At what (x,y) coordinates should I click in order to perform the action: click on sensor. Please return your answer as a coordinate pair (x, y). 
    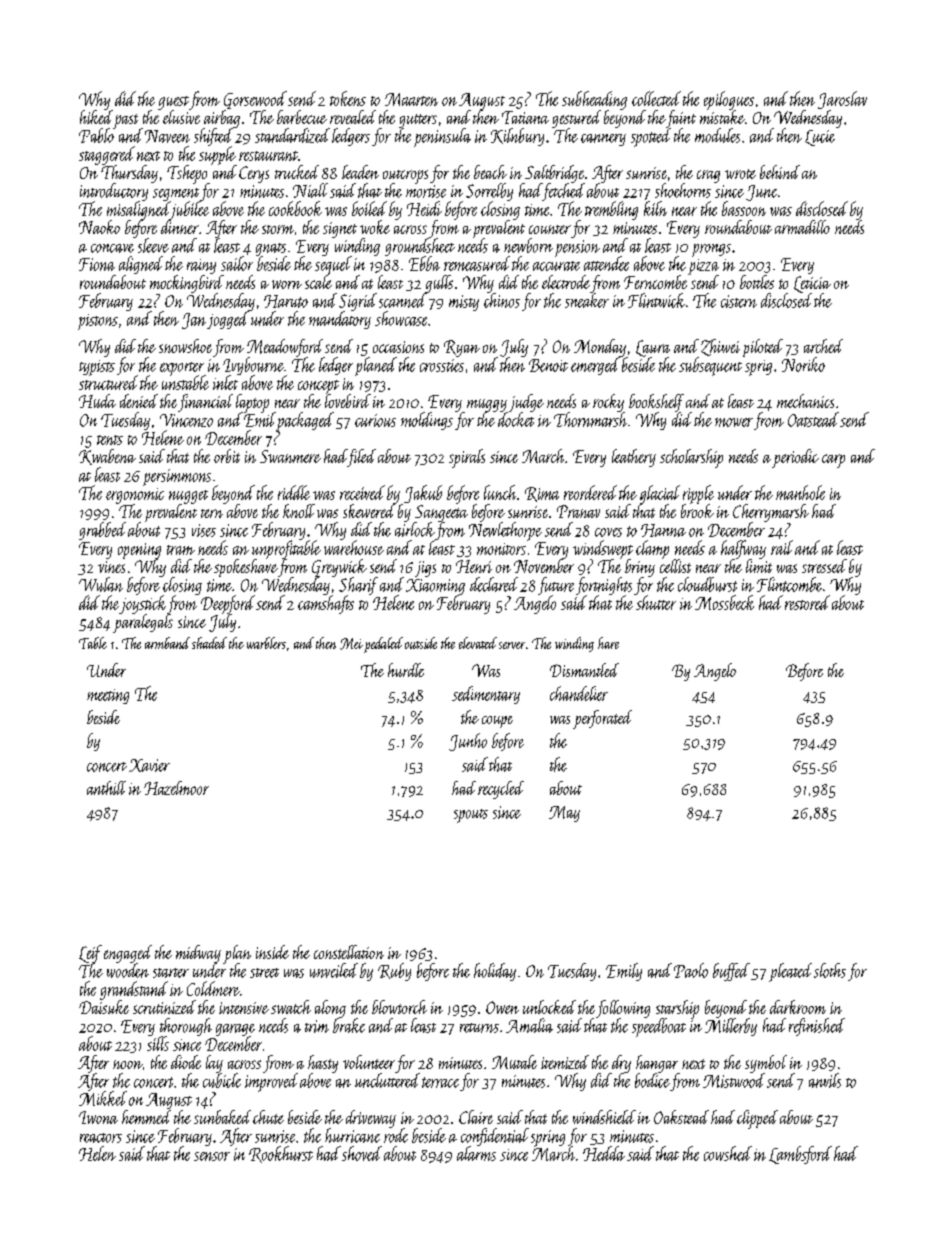
    Looking at the image, I should click on (212, 1156).
